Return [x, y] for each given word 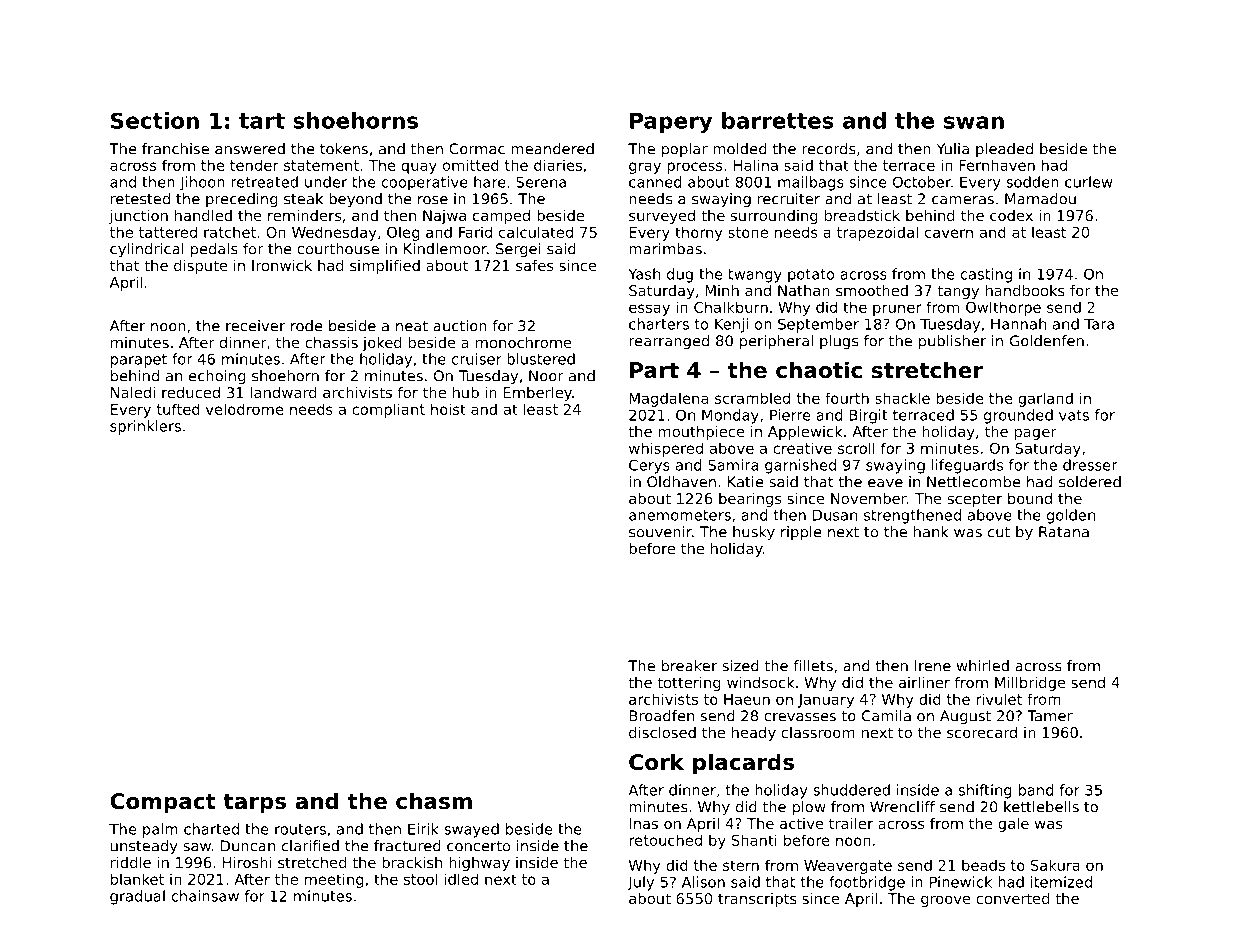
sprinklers [145, 427]
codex [1011, 215]
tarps [254, 804]
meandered [552, 149]
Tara [1099, 324]
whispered [666, 449]
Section [155, 120]
